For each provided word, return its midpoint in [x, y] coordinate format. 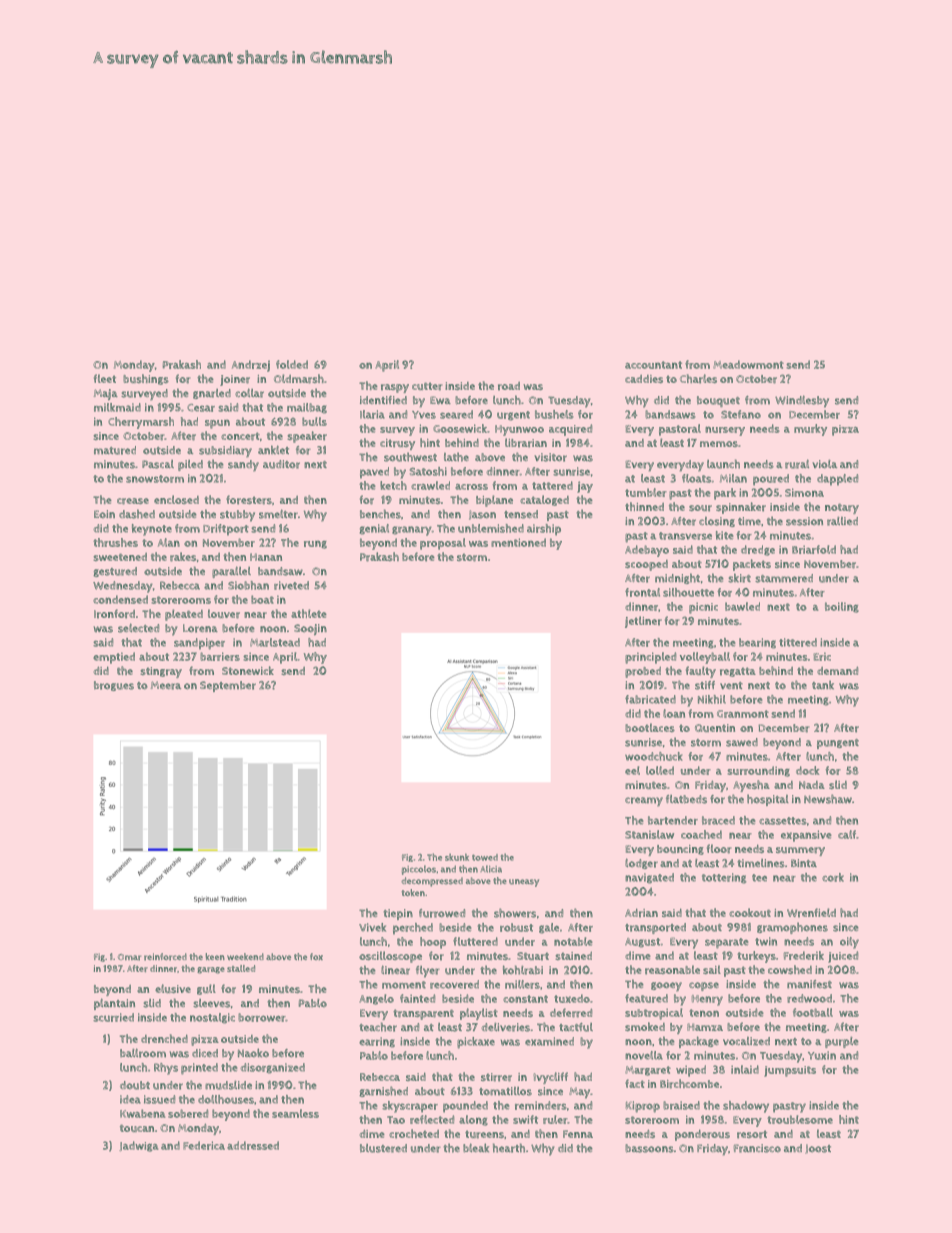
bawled [742, 606]
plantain [114, 1004]
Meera [166, 685]
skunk [457, 857]
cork [833, 877]
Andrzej [251, 366]
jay [585, 487]
